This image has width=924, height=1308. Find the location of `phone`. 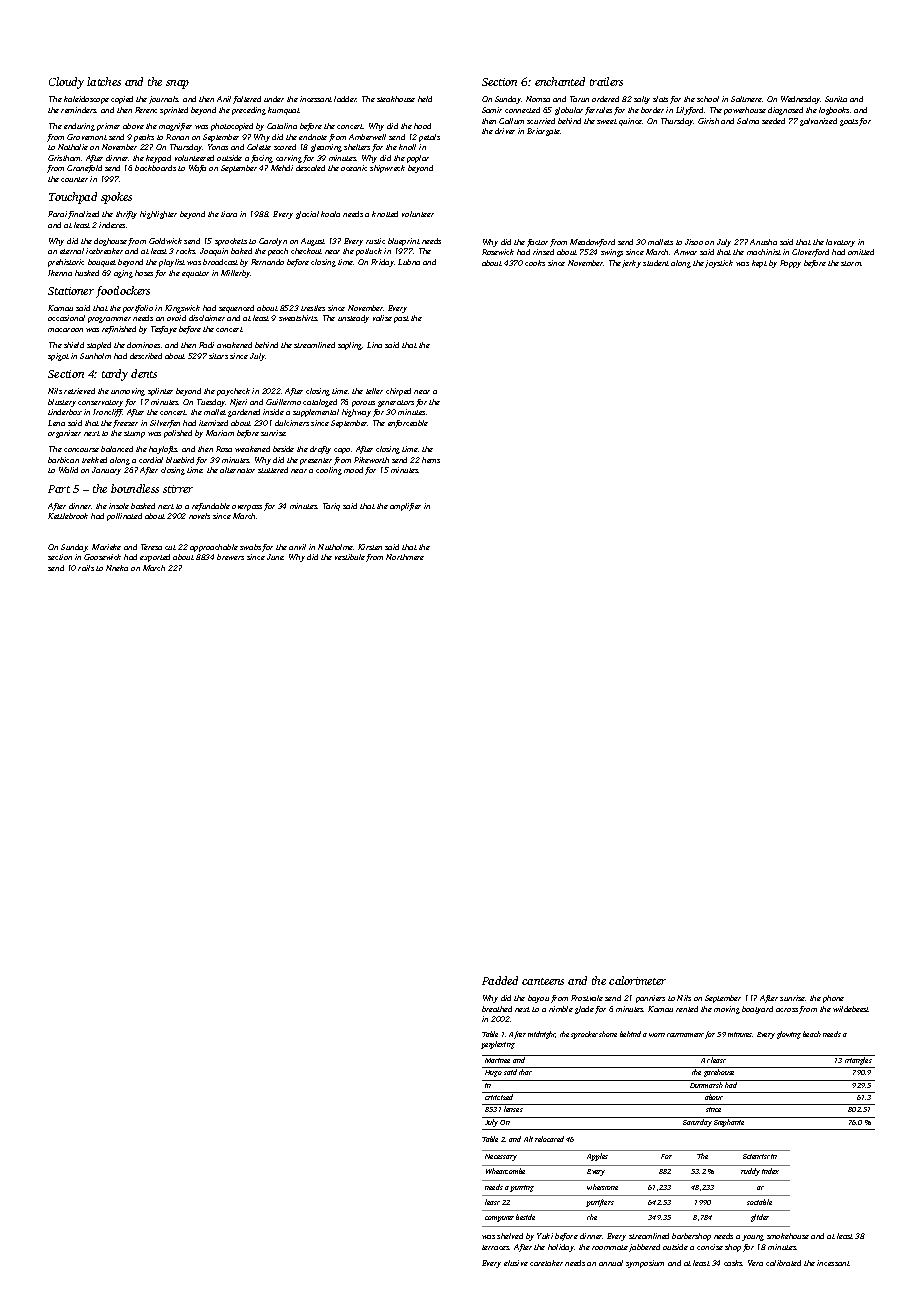

phone is located at coordinates (833, 999).
